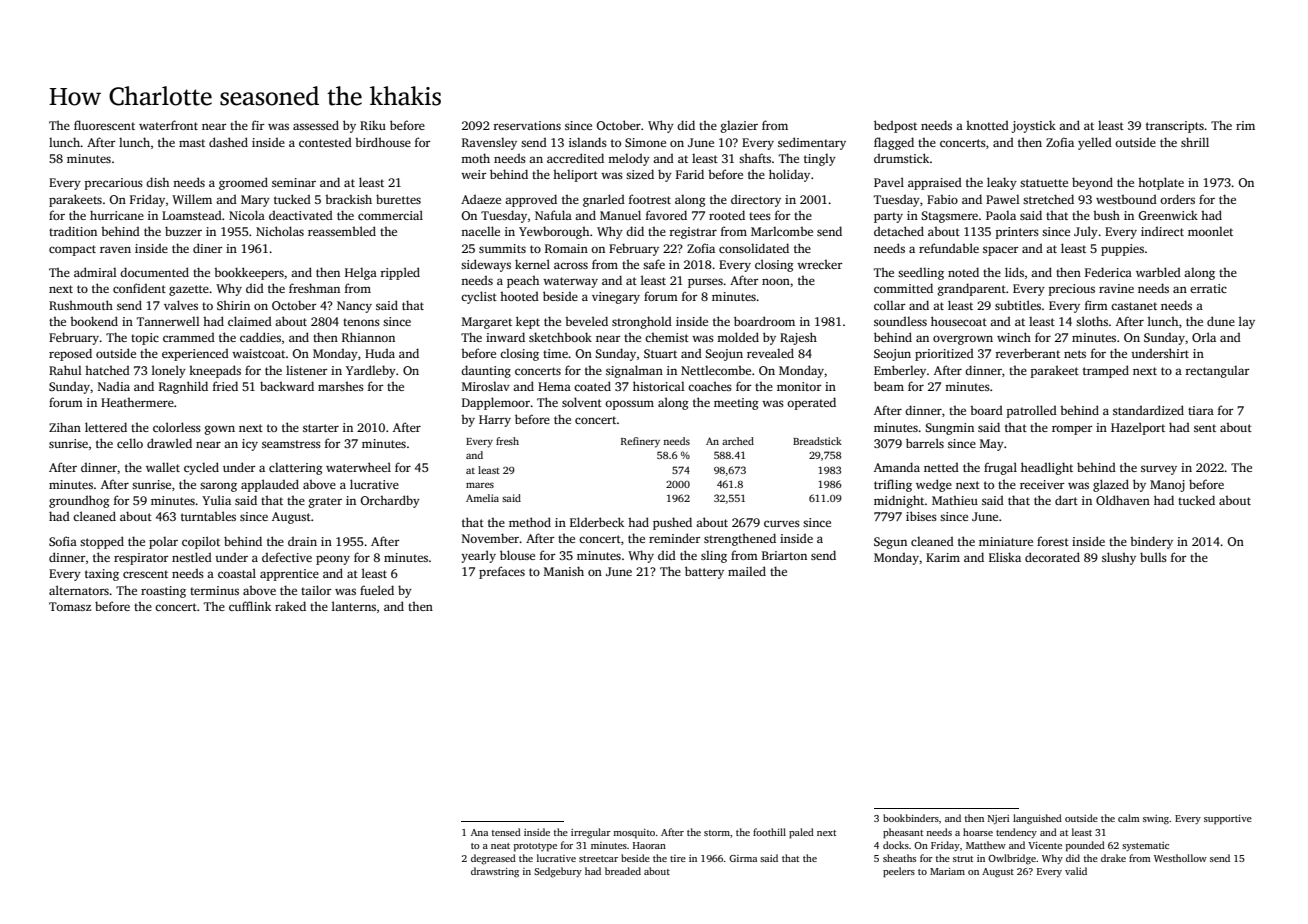 Image resolution: width=1308 pixels, height=924 pixels. I want to click on mosquito, so click(634, 834).
